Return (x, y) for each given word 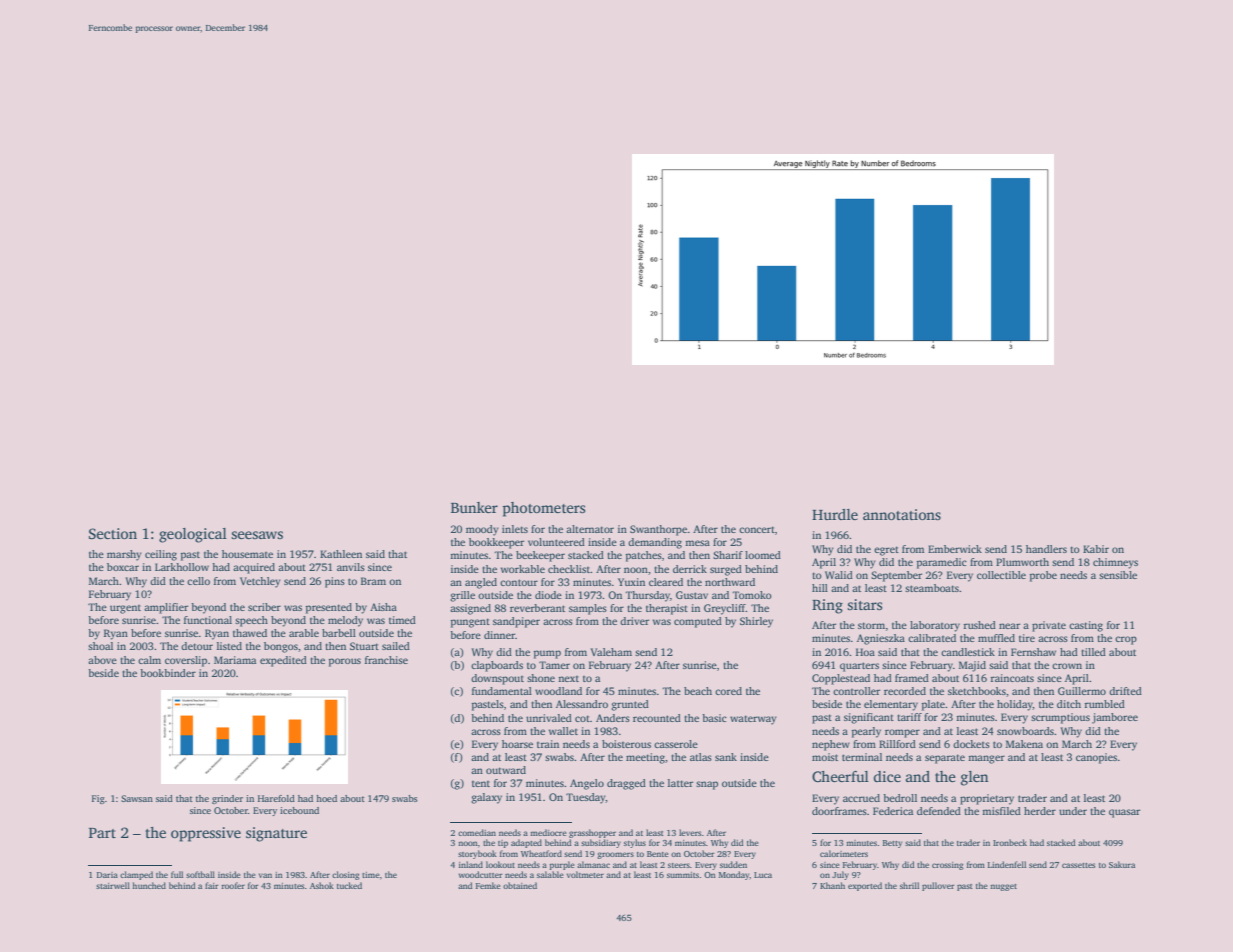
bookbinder (168, 673)
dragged (626, 784)
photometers (543, 509)
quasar (1124, 813)
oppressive (206, 834)
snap (707, 785)
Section (113, 533)
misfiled (1001, 811)
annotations (902, 514)
